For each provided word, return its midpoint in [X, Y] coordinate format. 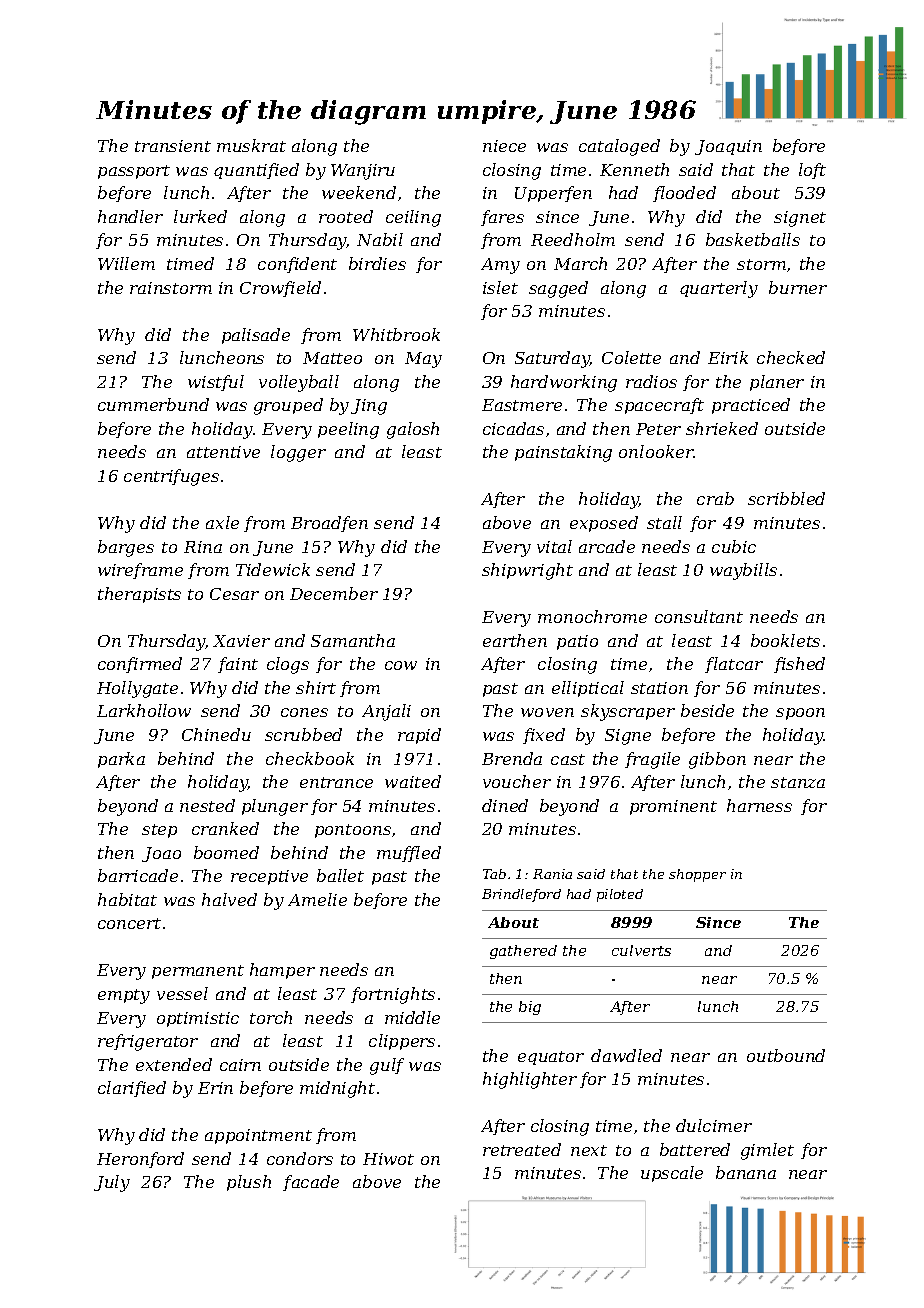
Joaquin [728, 147]
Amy [500, 266]
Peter [658, 429]
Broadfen [329, 524]
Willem [126, 263]
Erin [215, 1088]
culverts [641, 950]
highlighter [530, 1080]
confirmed [140, 665]
